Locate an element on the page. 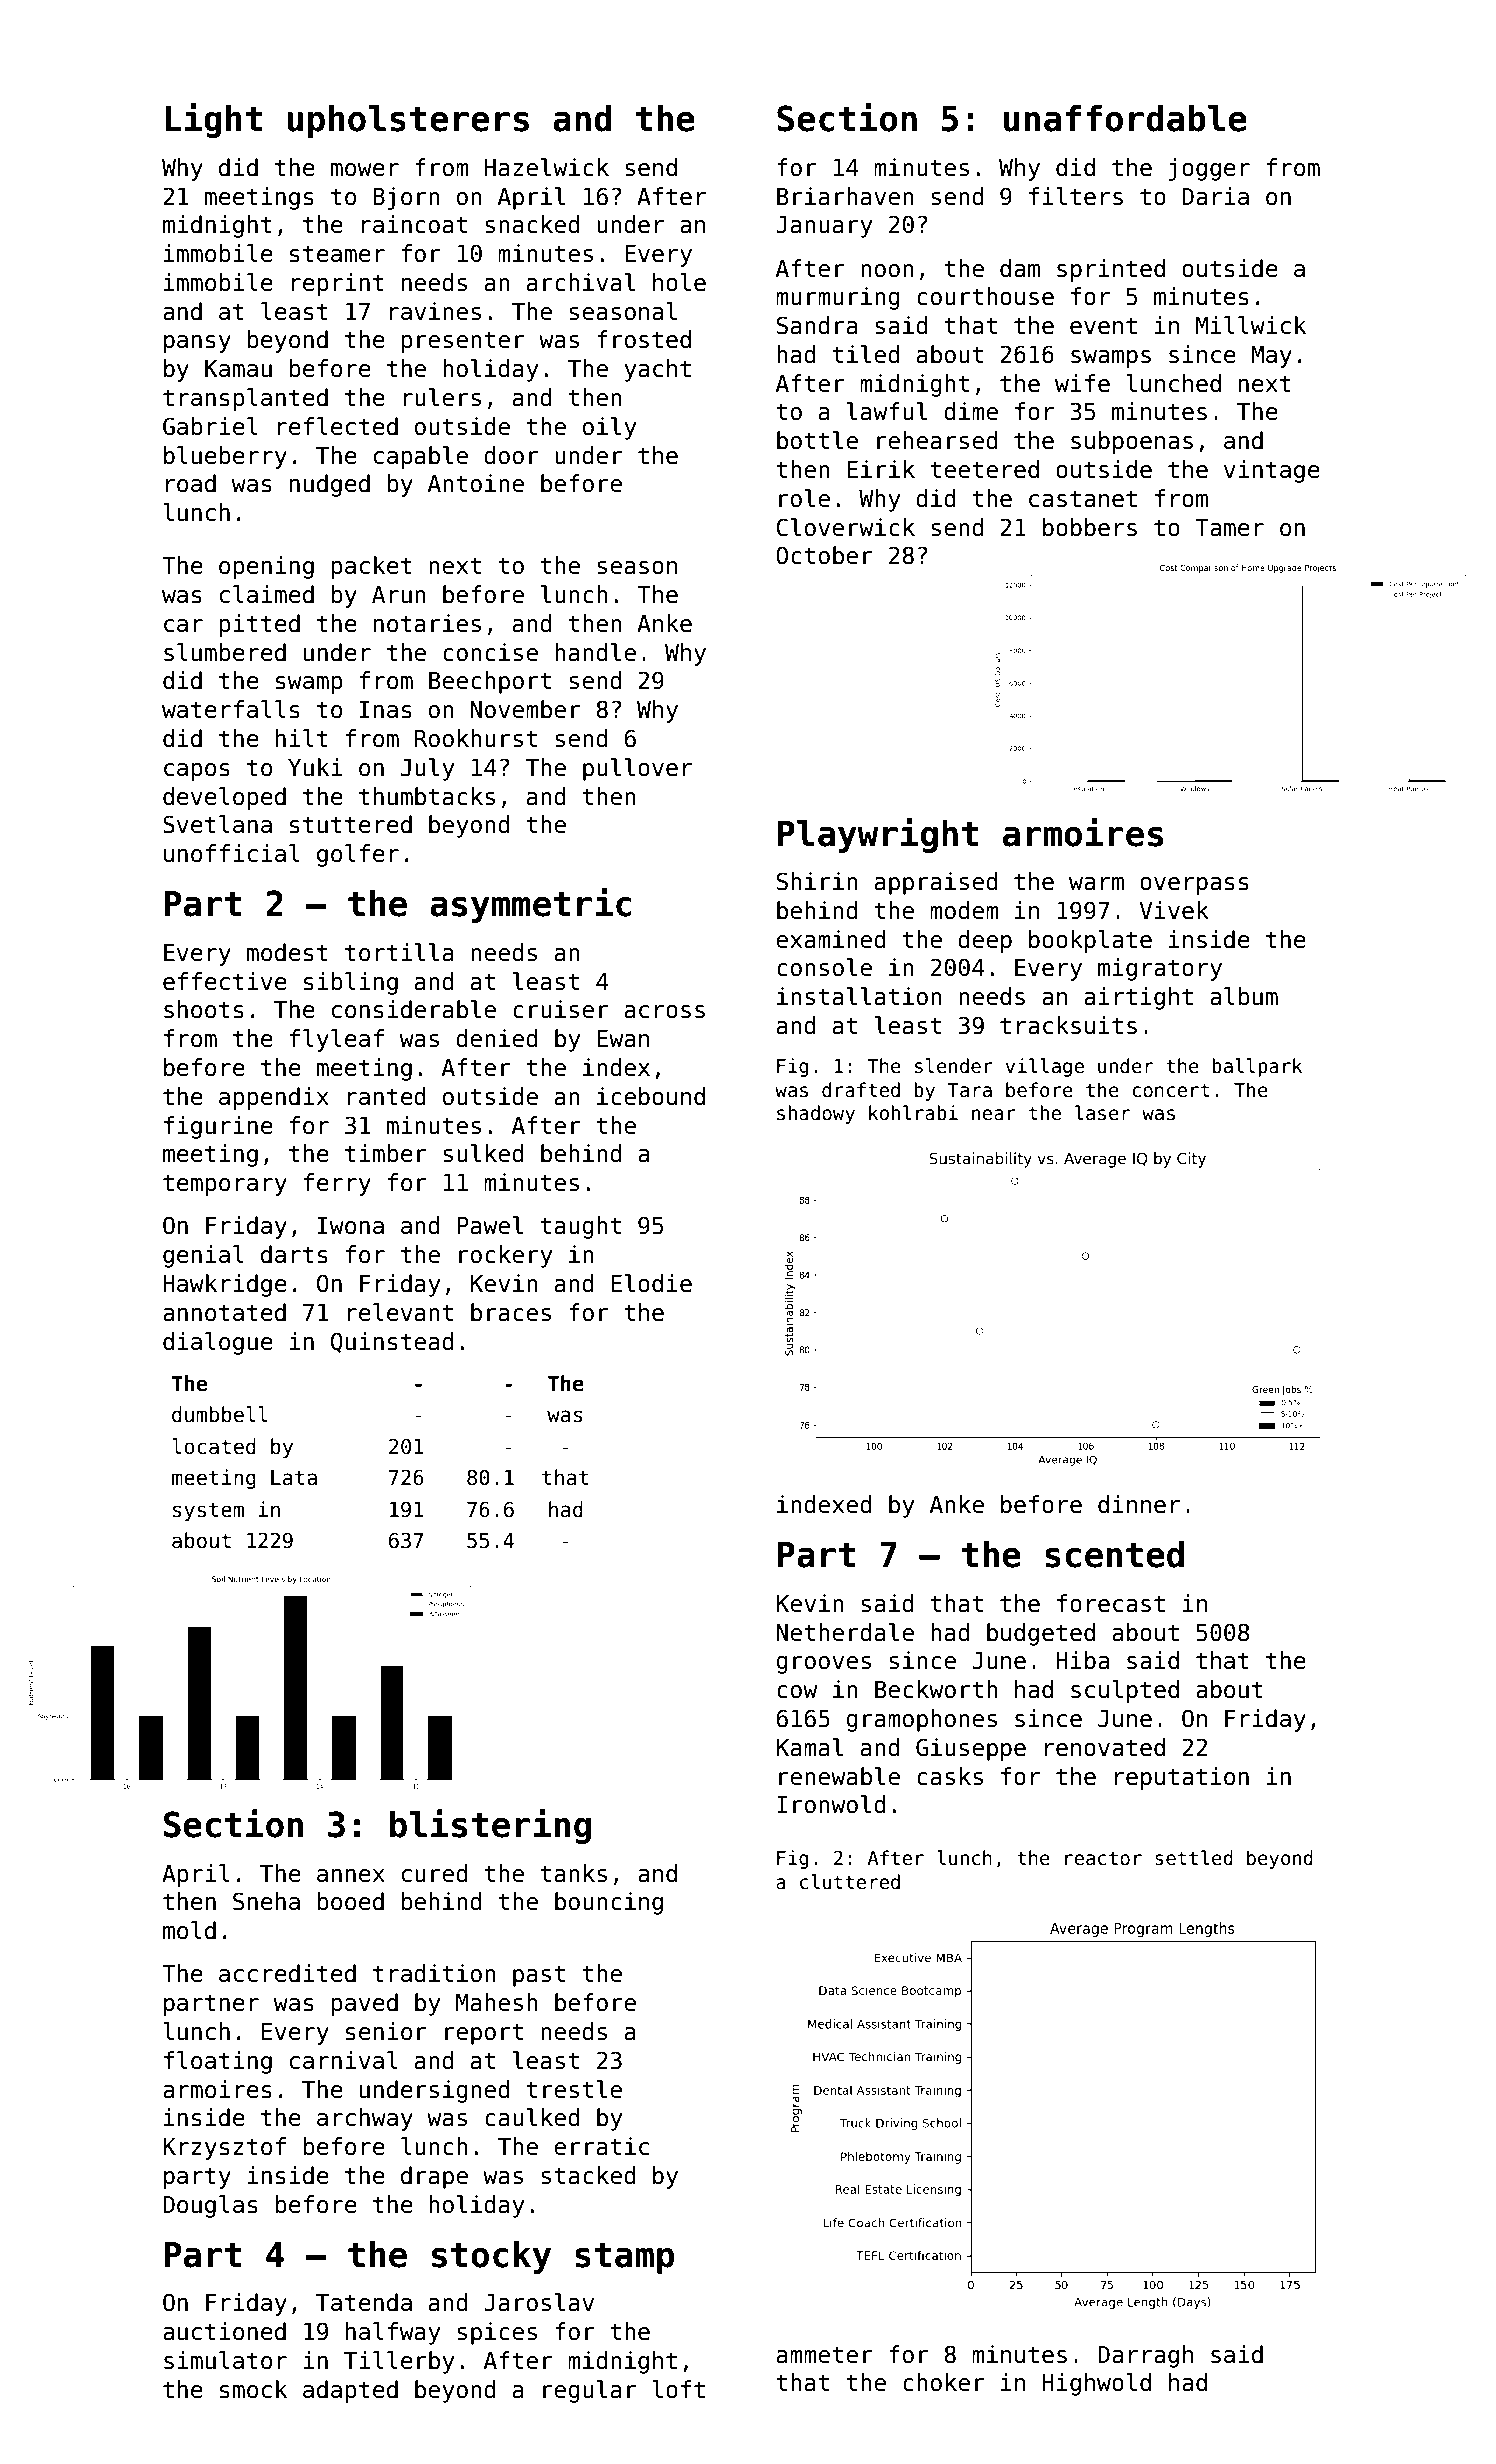 This document has width=1496, height=2464. unaffordable is located at coordinates (1125, 118).
